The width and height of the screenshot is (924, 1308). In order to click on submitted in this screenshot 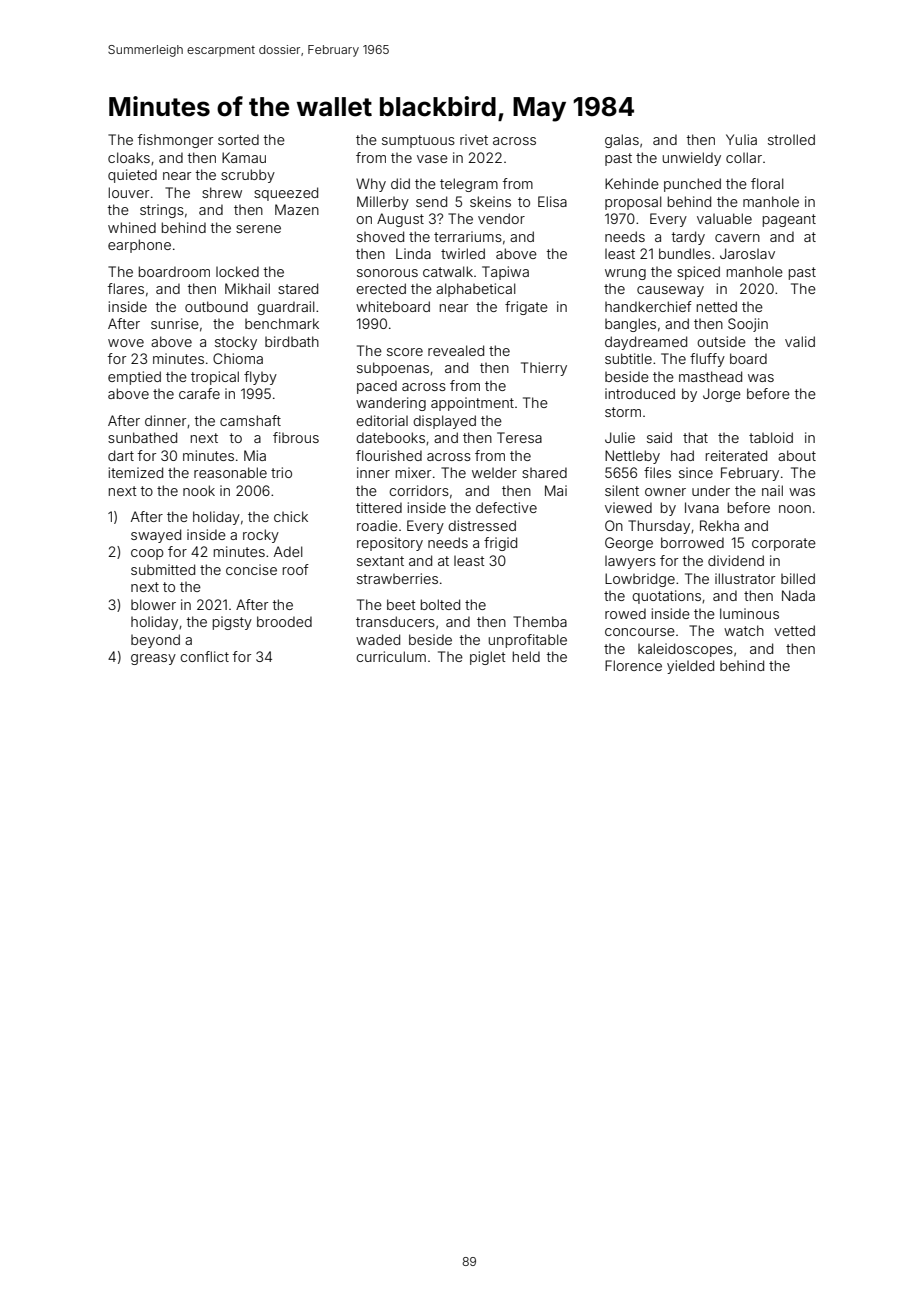, I will do `click(163, 569)`.
